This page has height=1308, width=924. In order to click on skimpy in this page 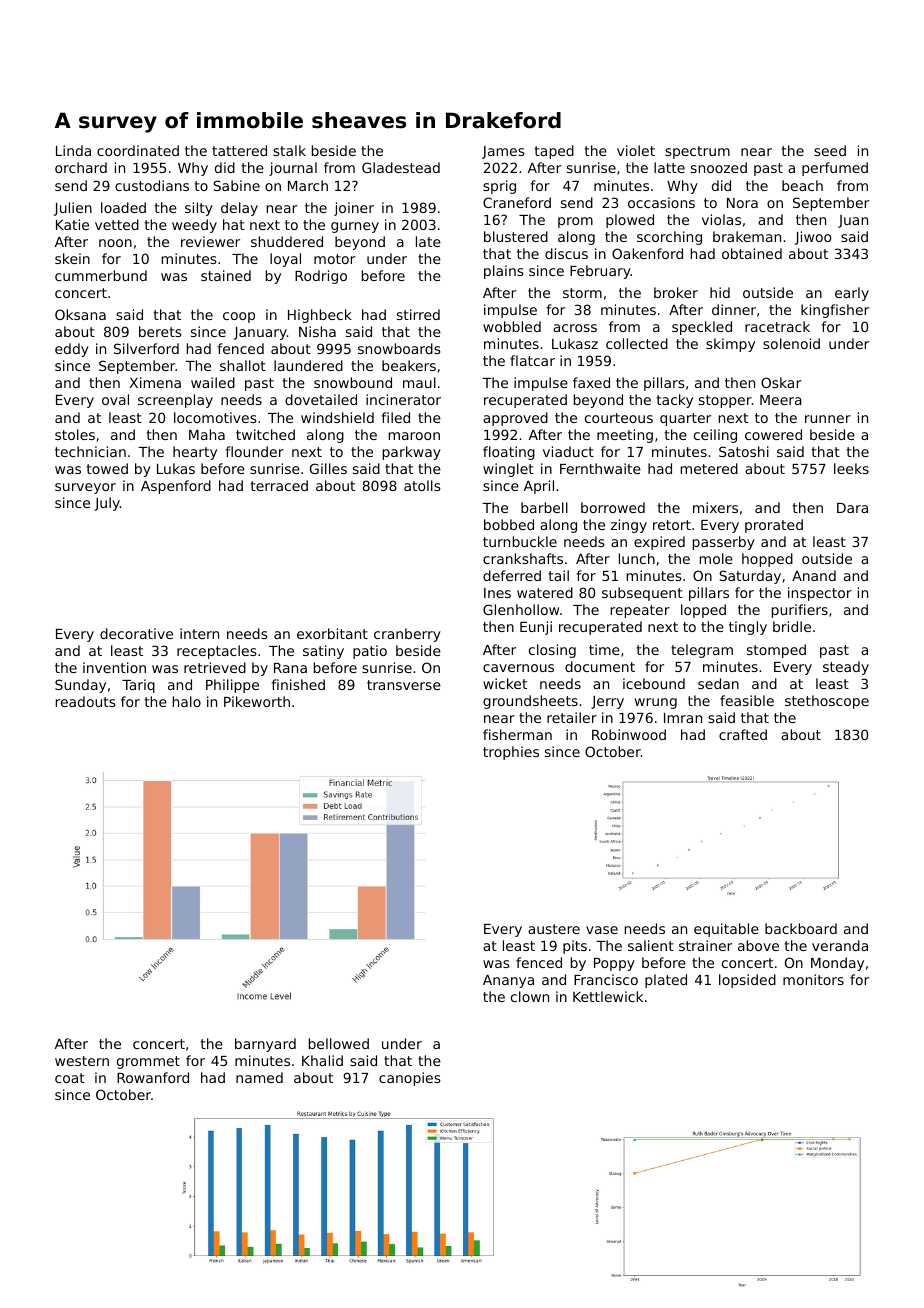, I will do `click(730, 345)`.
